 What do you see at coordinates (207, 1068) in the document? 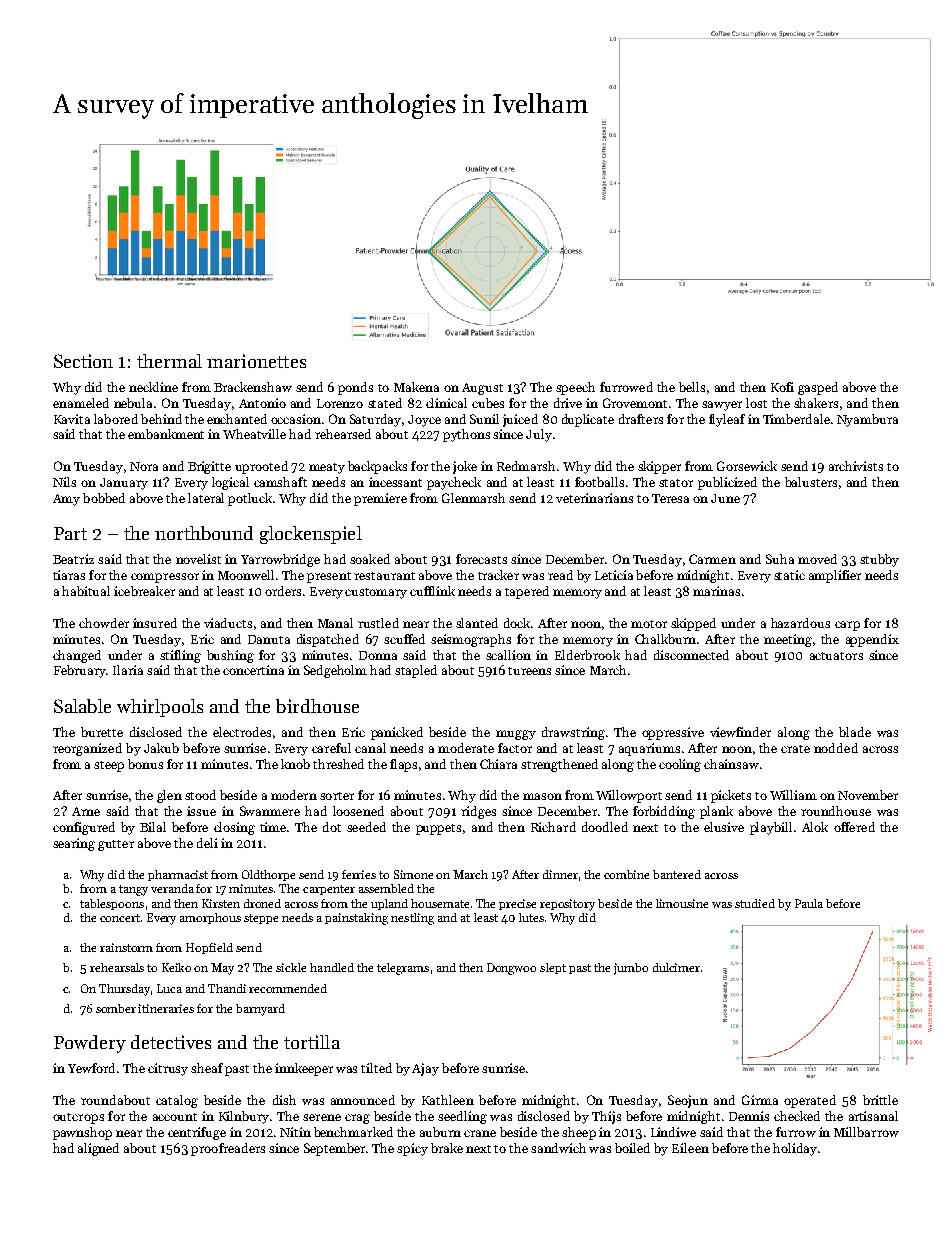
I see `sheaf` at bounding box center [207, 1068].
